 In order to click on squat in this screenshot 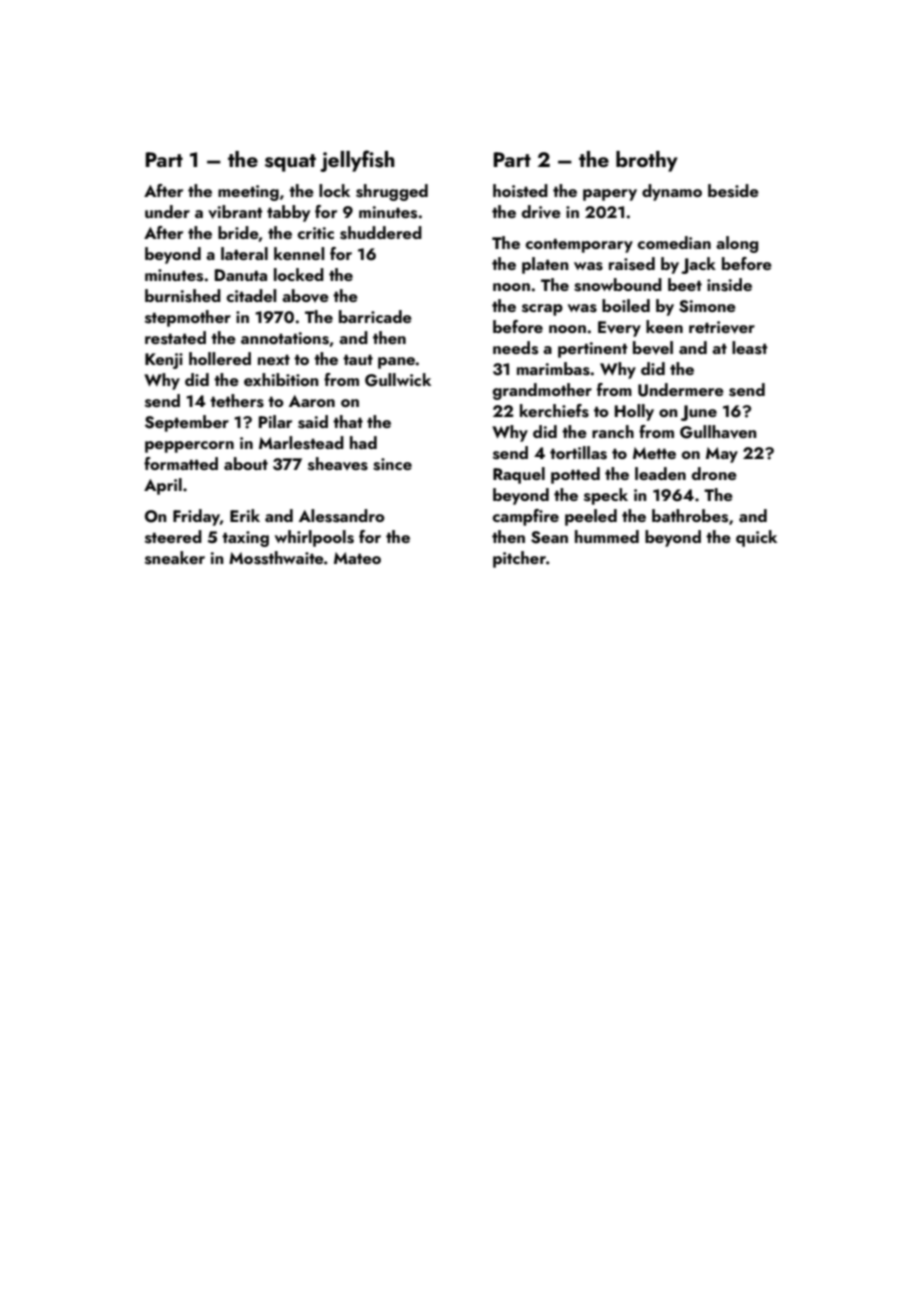, I will do `click(290, 163)`.
